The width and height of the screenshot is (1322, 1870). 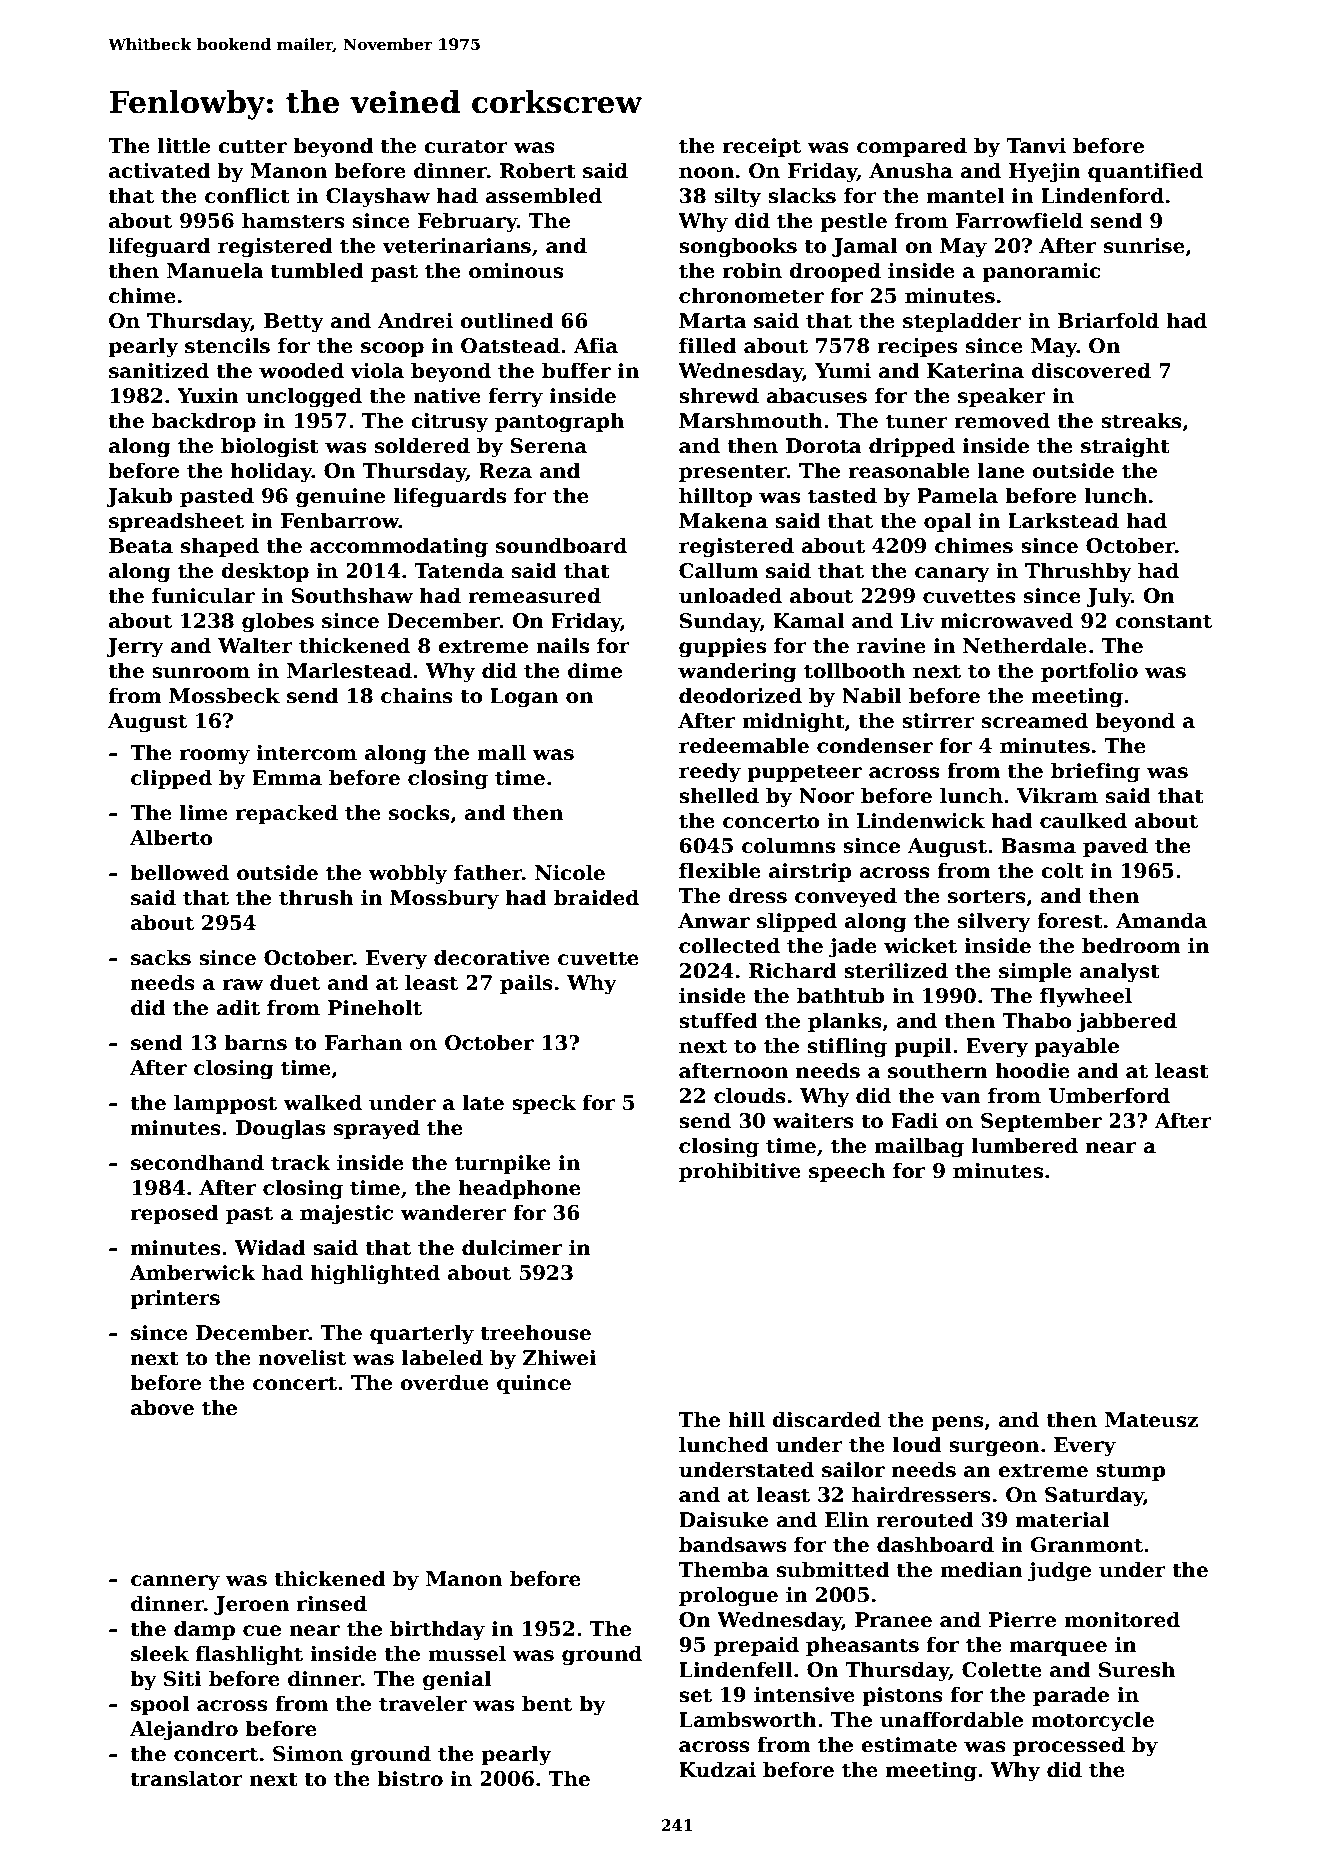 What do you see at coordinates (162, 1407) in the screenshot?
I see `above` at bounding box center [162, 1407].
